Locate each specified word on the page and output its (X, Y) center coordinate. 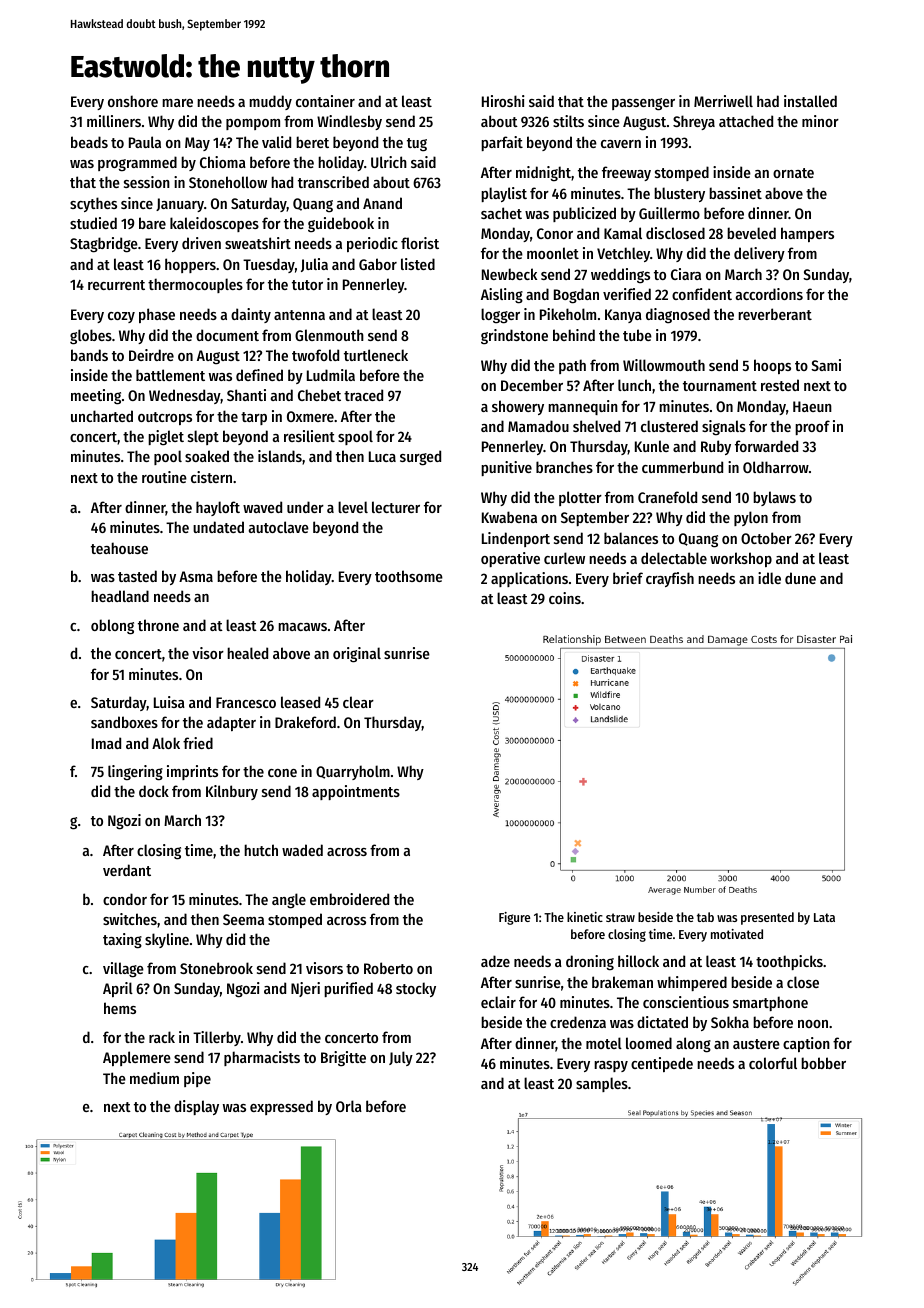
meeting (96, 397)
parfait (502, 143)
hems (120, 1008)
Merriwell (723, 101)
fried (198, 743)
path (572, 366)
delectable (674, 558)
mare (177, 103)
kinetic (585, 917)
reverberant (775, 314)
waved (262, 507)
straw (620, 917)
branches (564, 467)
